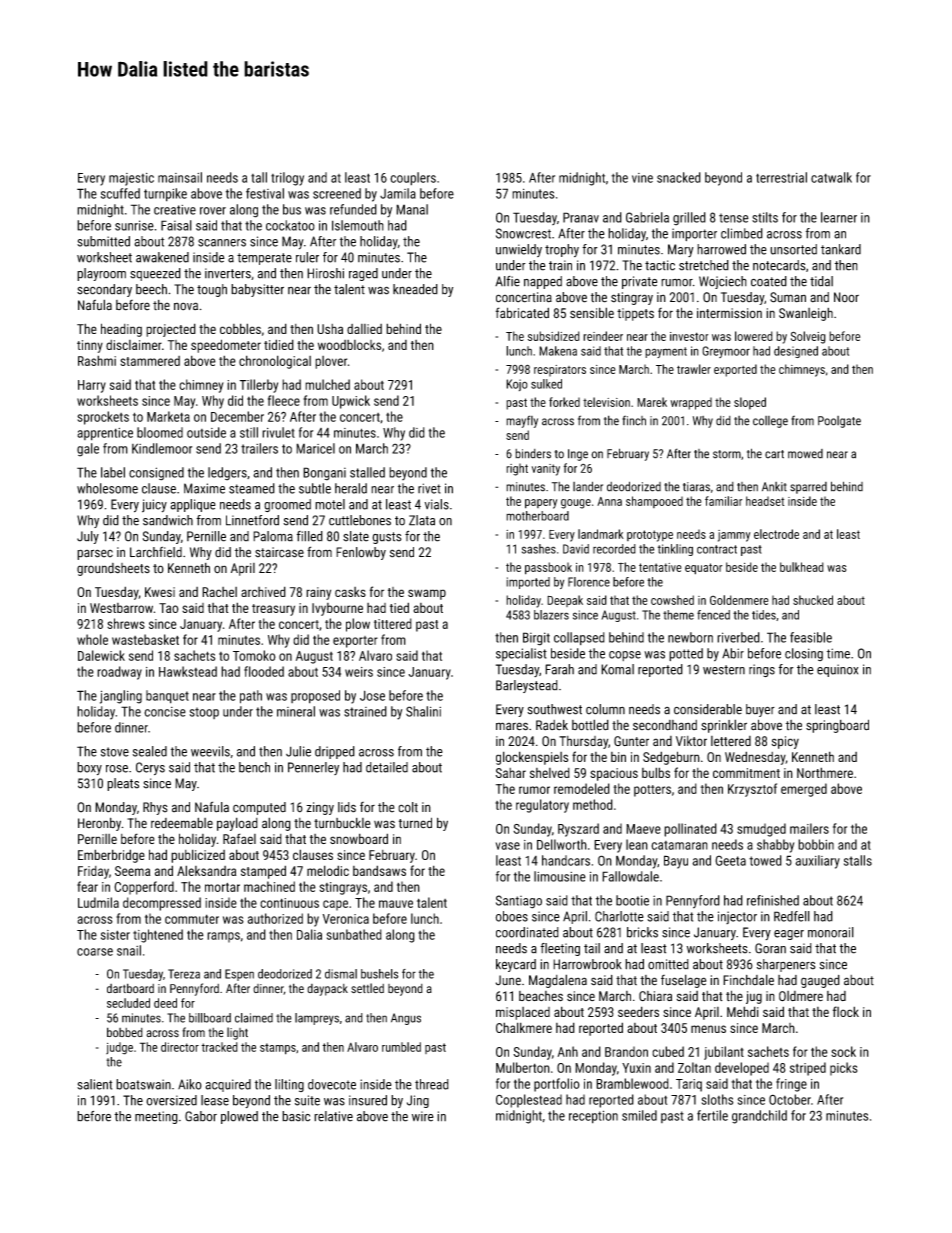  Describe the element at coordinates (264, 259) in the document. I see `temperate` at that location.
